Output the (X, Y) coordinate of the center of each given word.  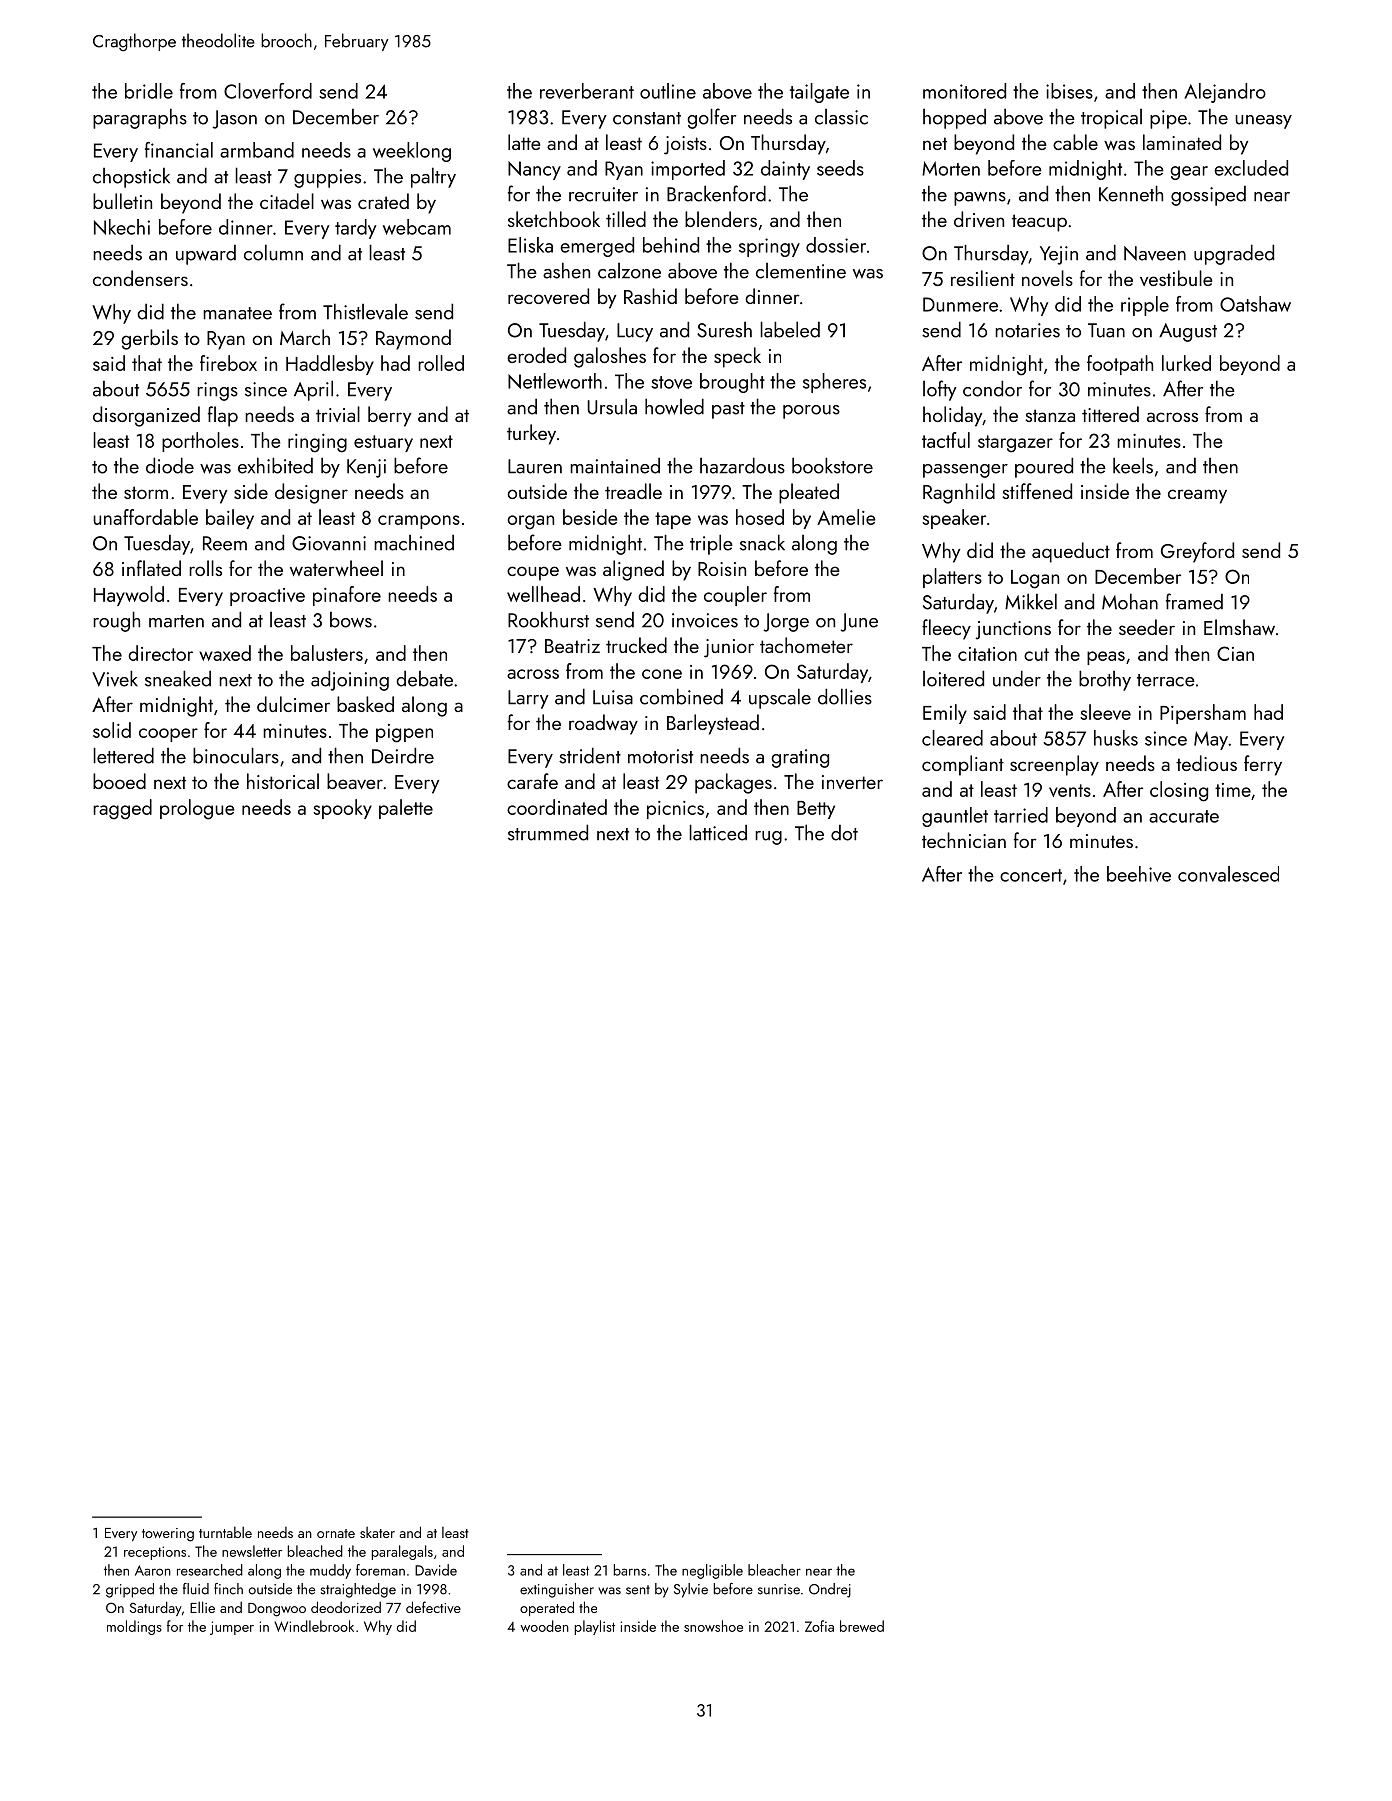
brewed (862, 1626)
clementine (801, 271)
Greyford (1197, 552)
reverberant (587, 91)
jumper (232, 1628)
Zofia (819, 1626)
